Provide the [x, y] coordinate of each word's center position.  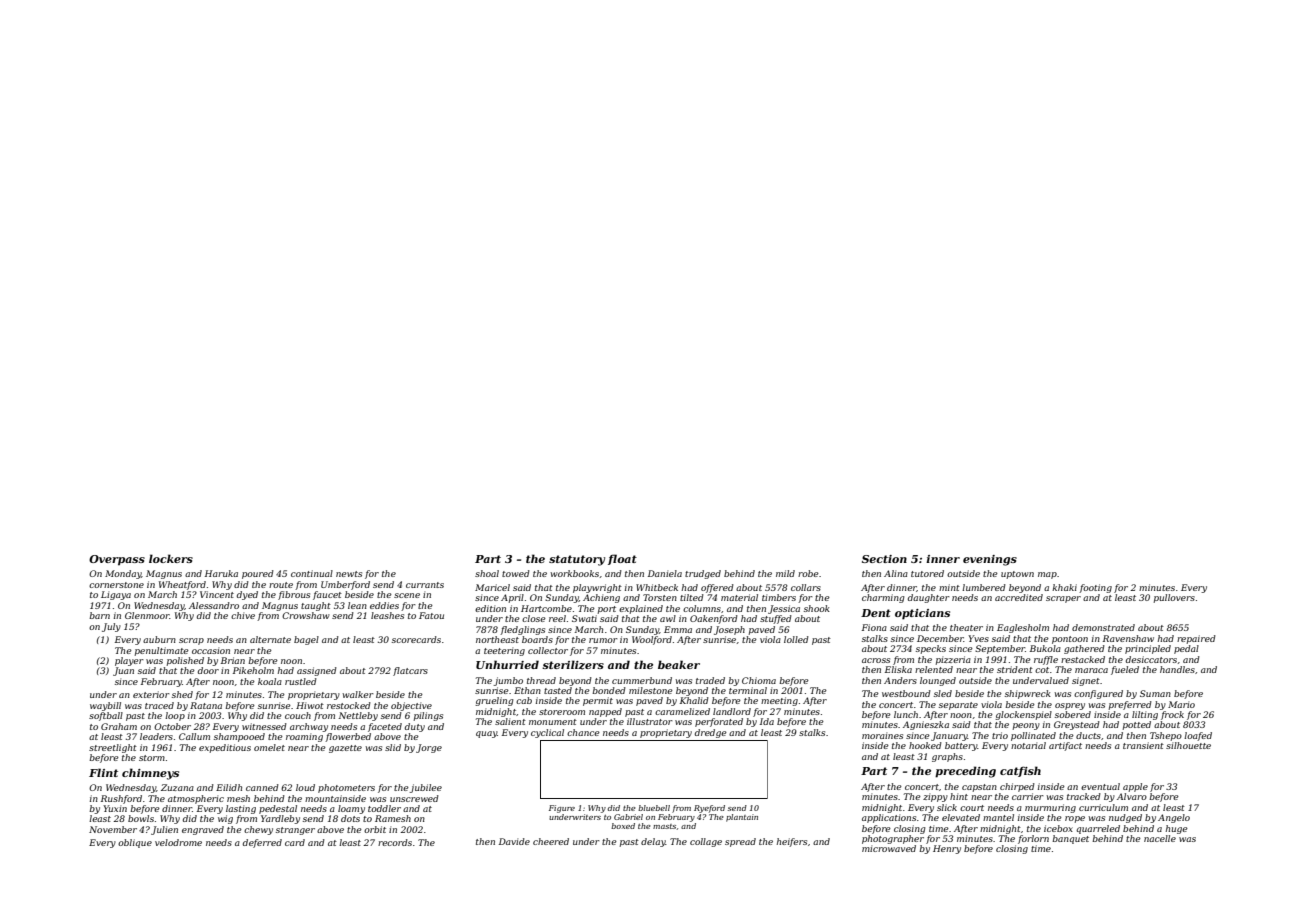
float [622, 559]
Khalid [694, 700]
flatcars [410, 671]
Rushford [121, 799]
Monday [123, 574]
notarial [1028, 745]
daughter [929, 598]
